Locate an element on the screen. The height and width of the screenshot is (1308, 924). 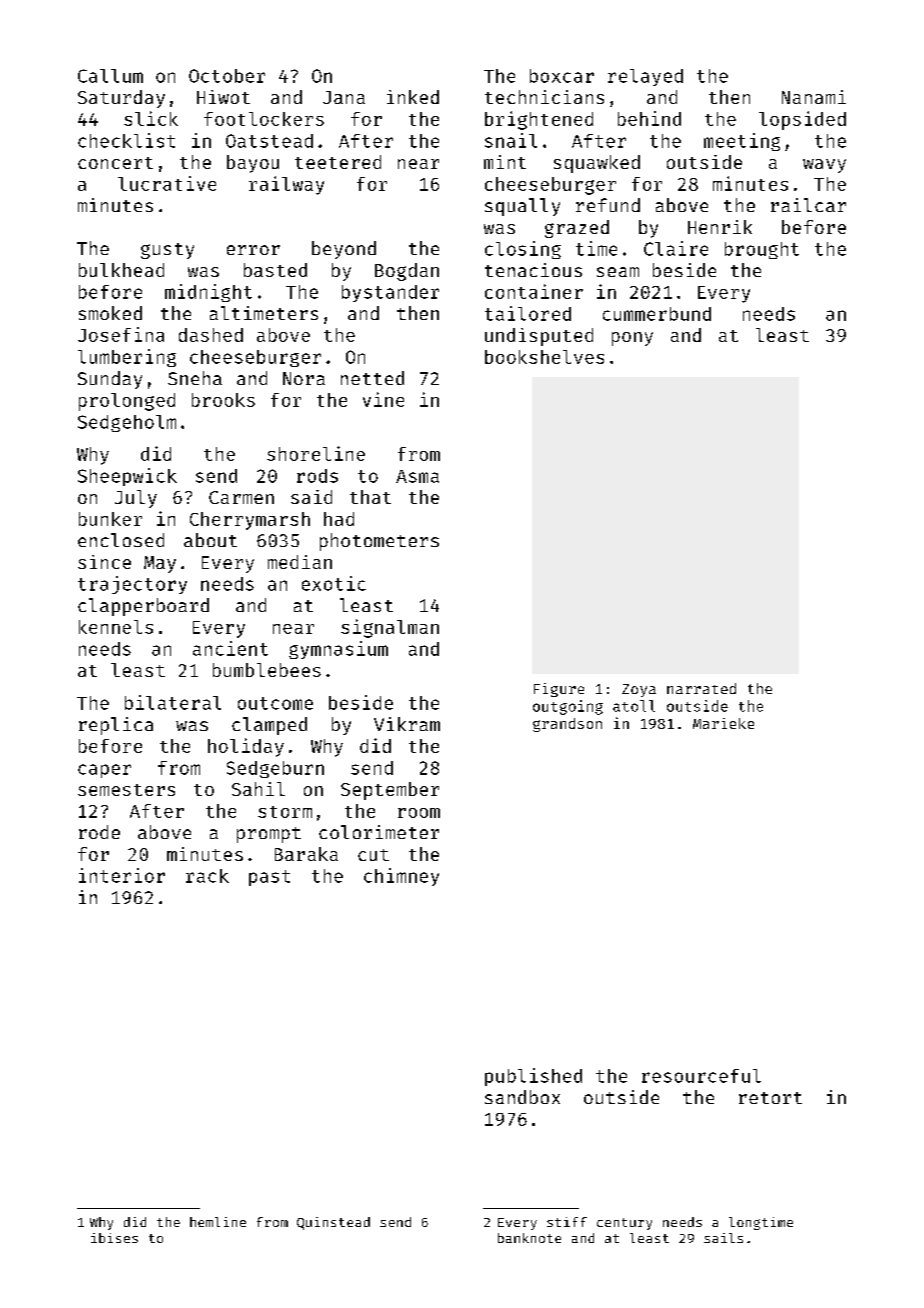
narrated is located at coordinates (701, 688).
